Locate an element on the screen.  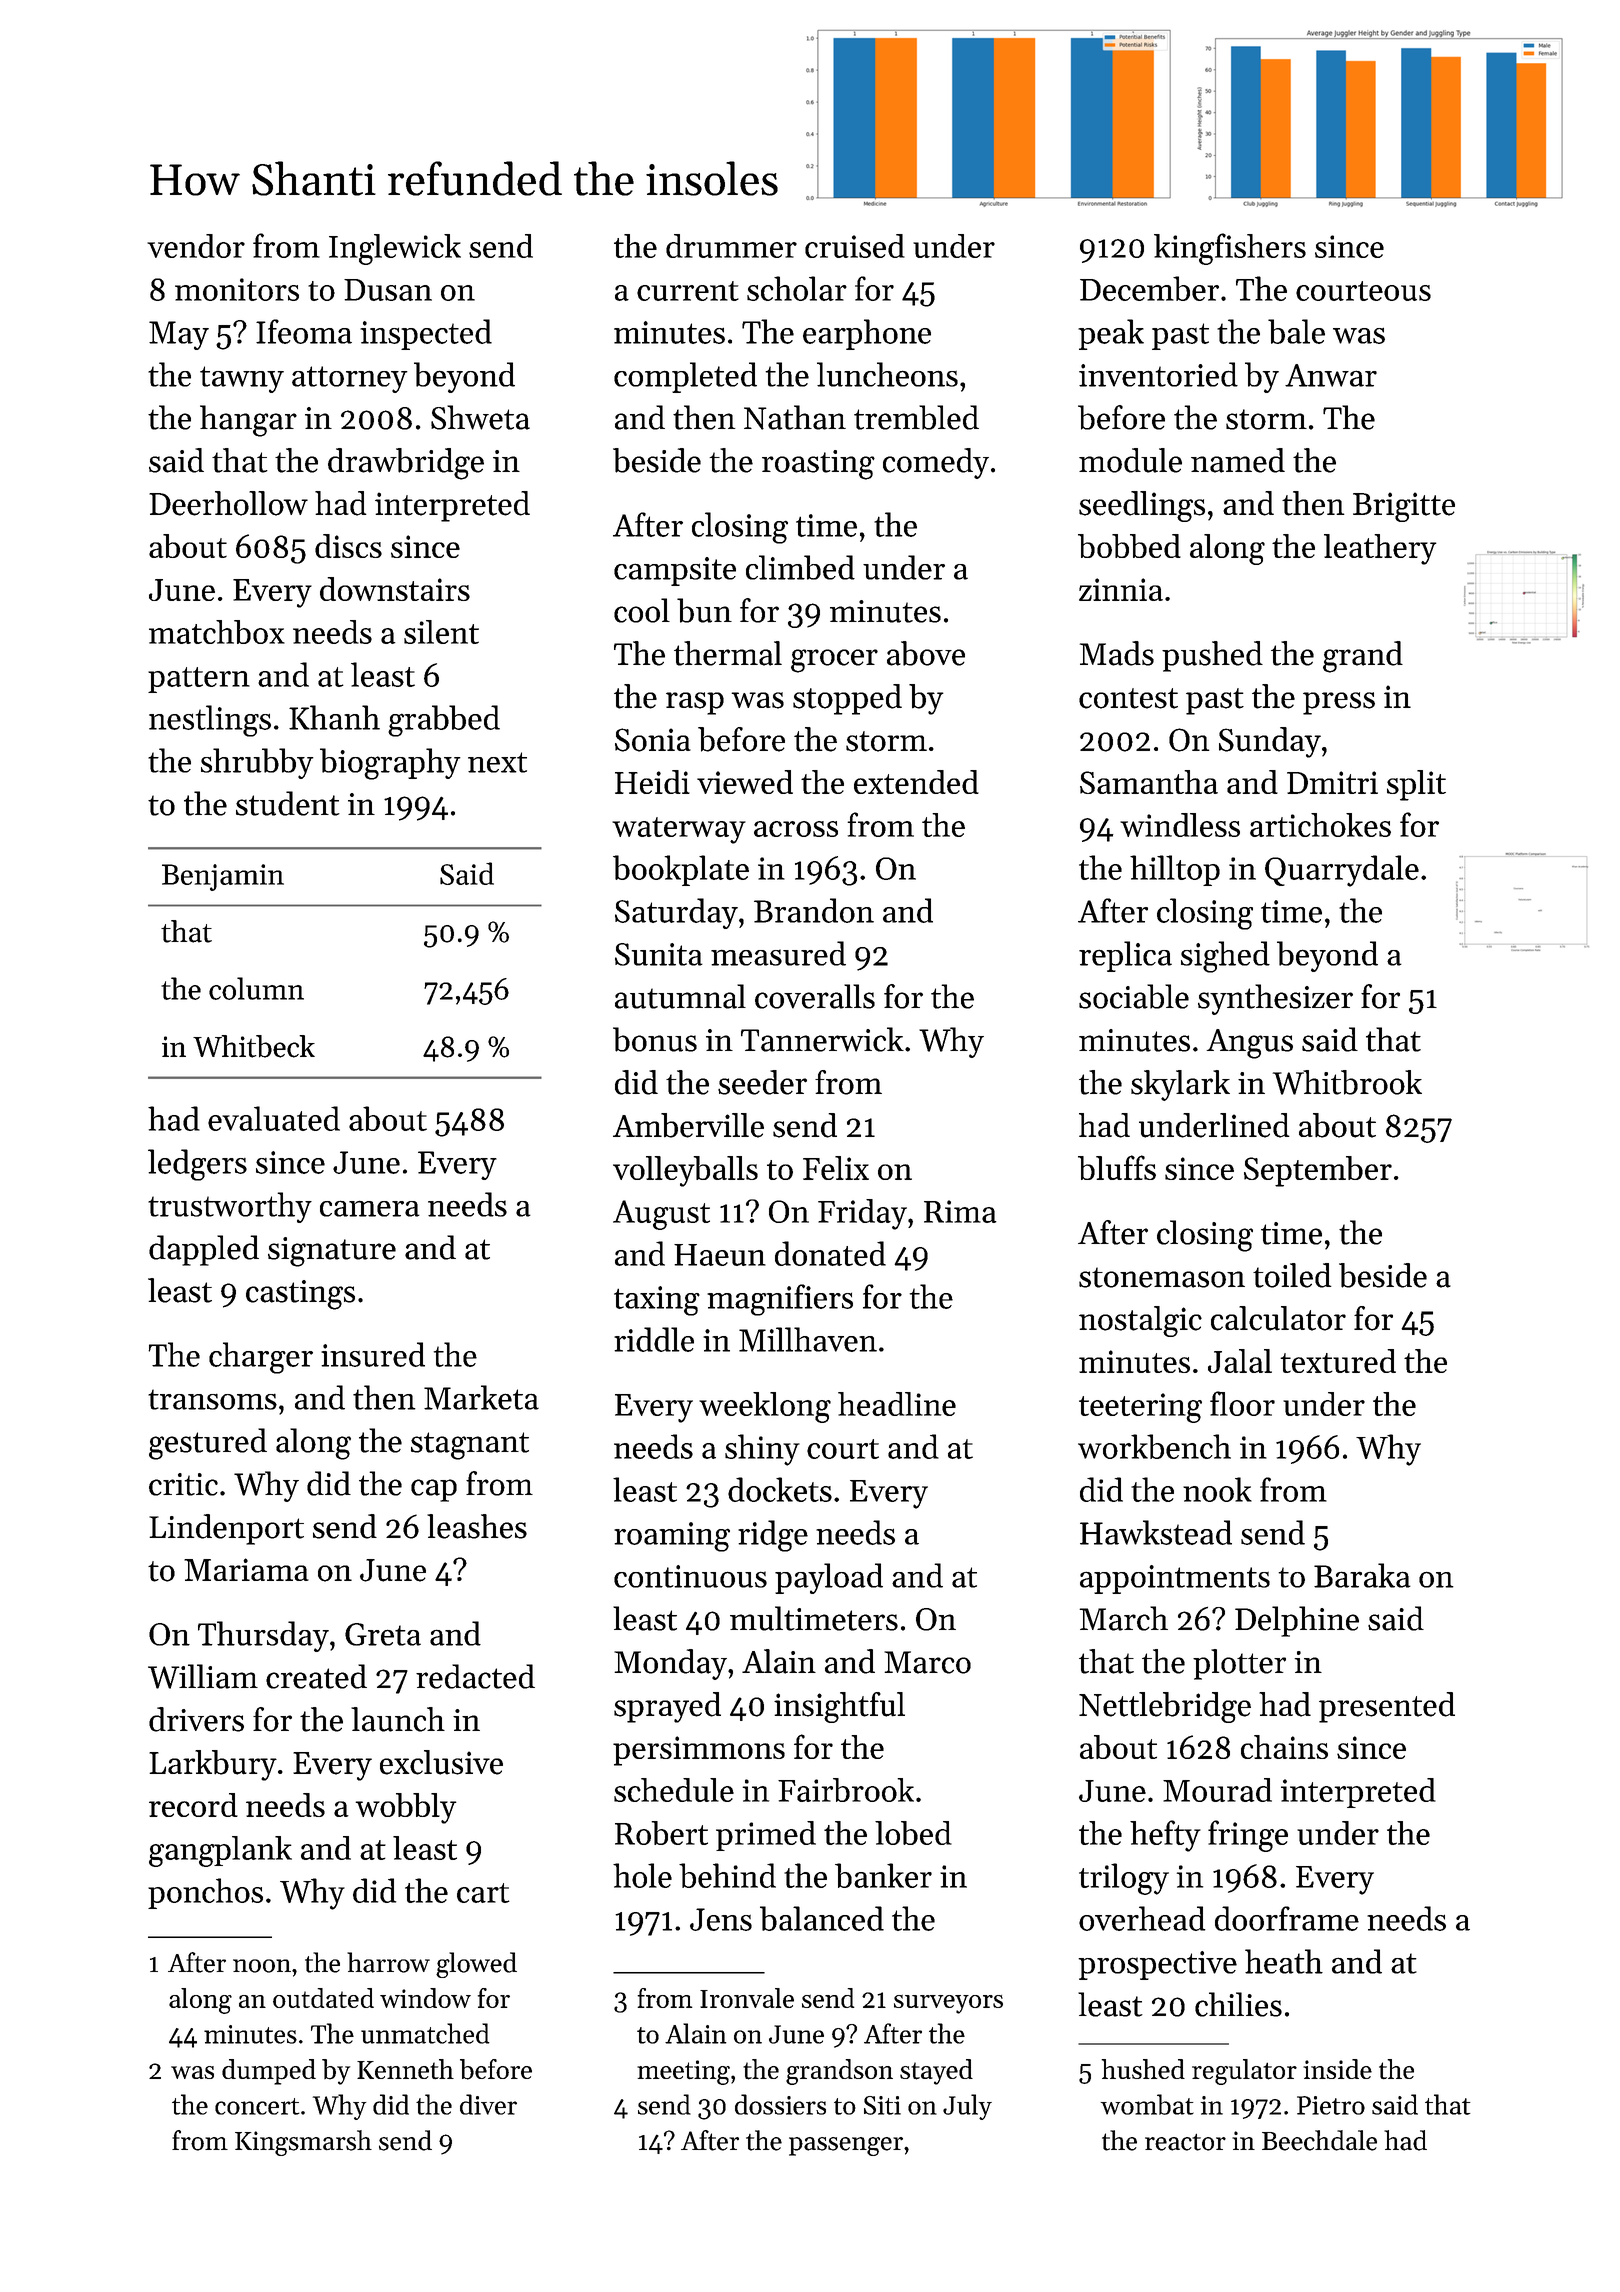
Anwar is located at coordinates (1331, 375).
